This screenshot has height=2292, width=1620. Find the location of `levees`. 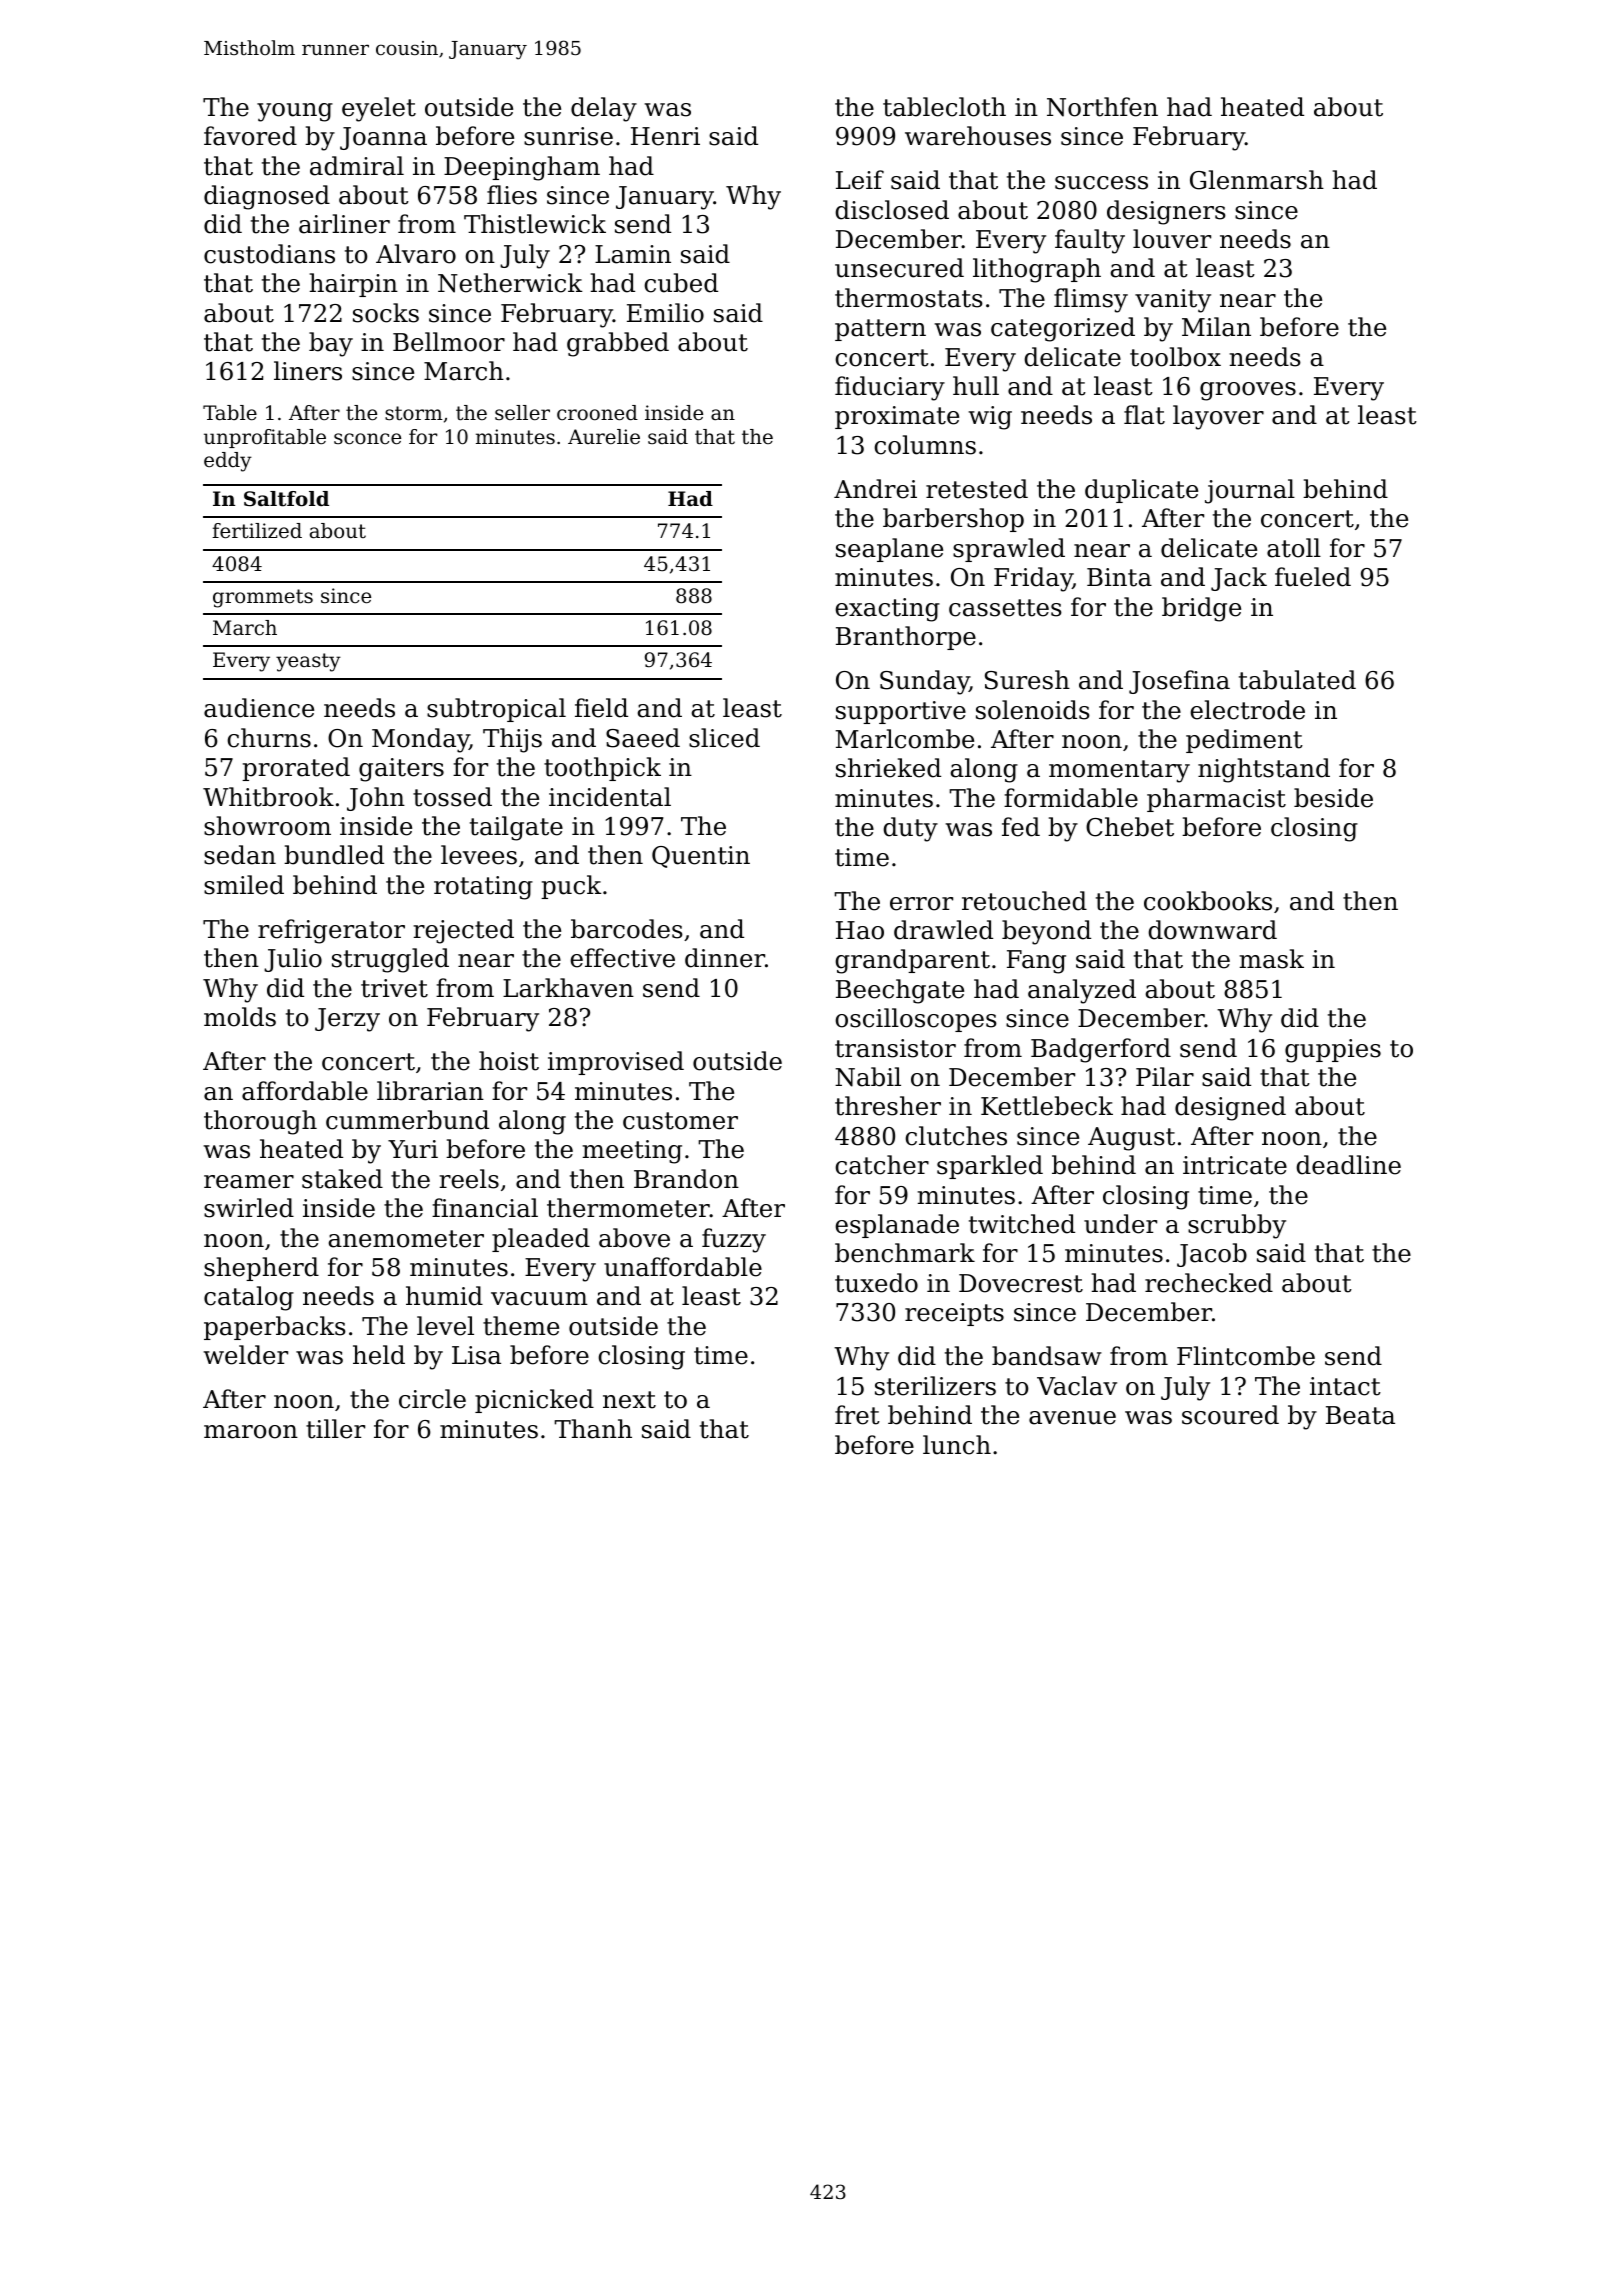

levees is located at coordinates (479, 855).
